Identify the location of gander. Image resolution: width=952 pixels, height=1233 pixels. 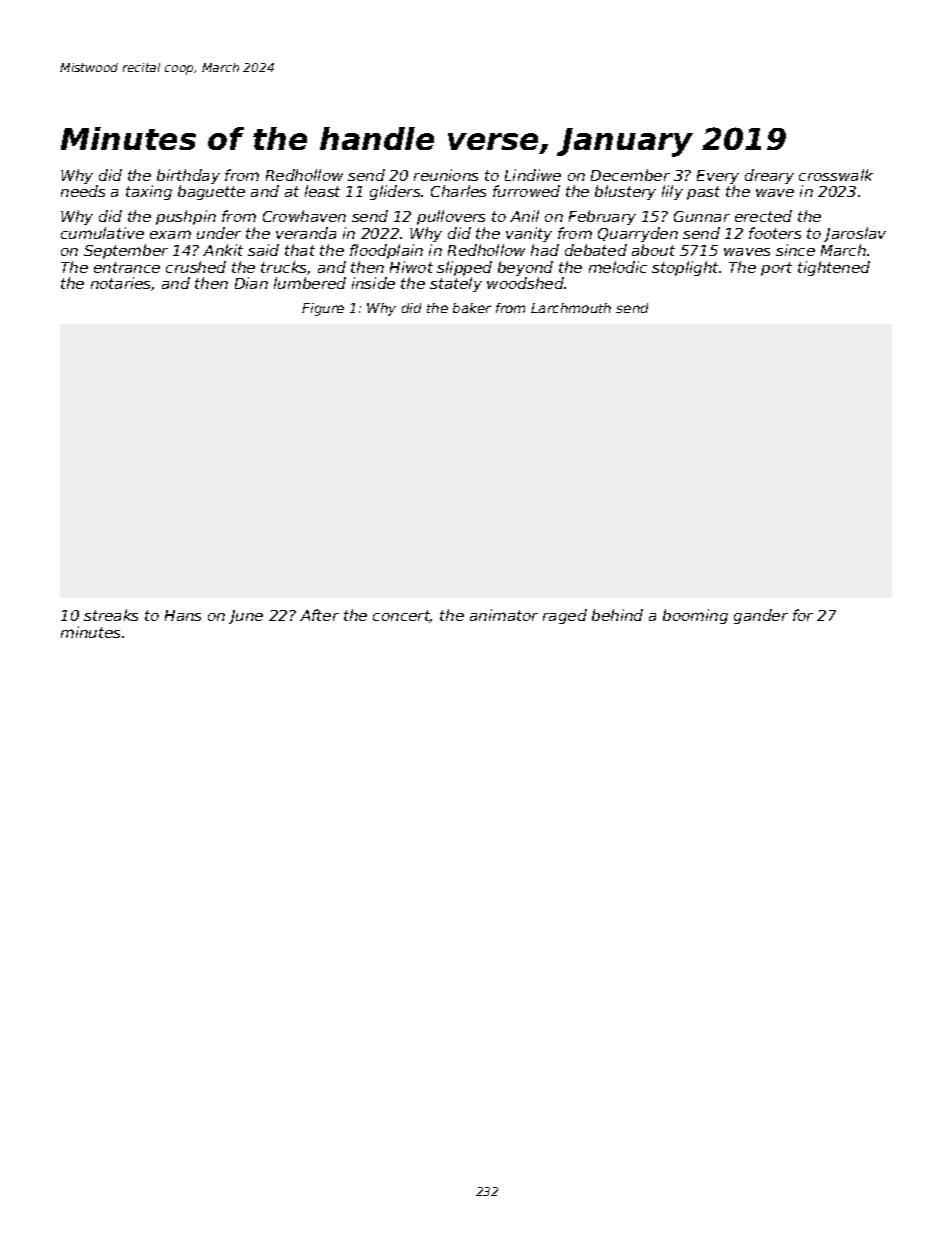
(761, 616).
